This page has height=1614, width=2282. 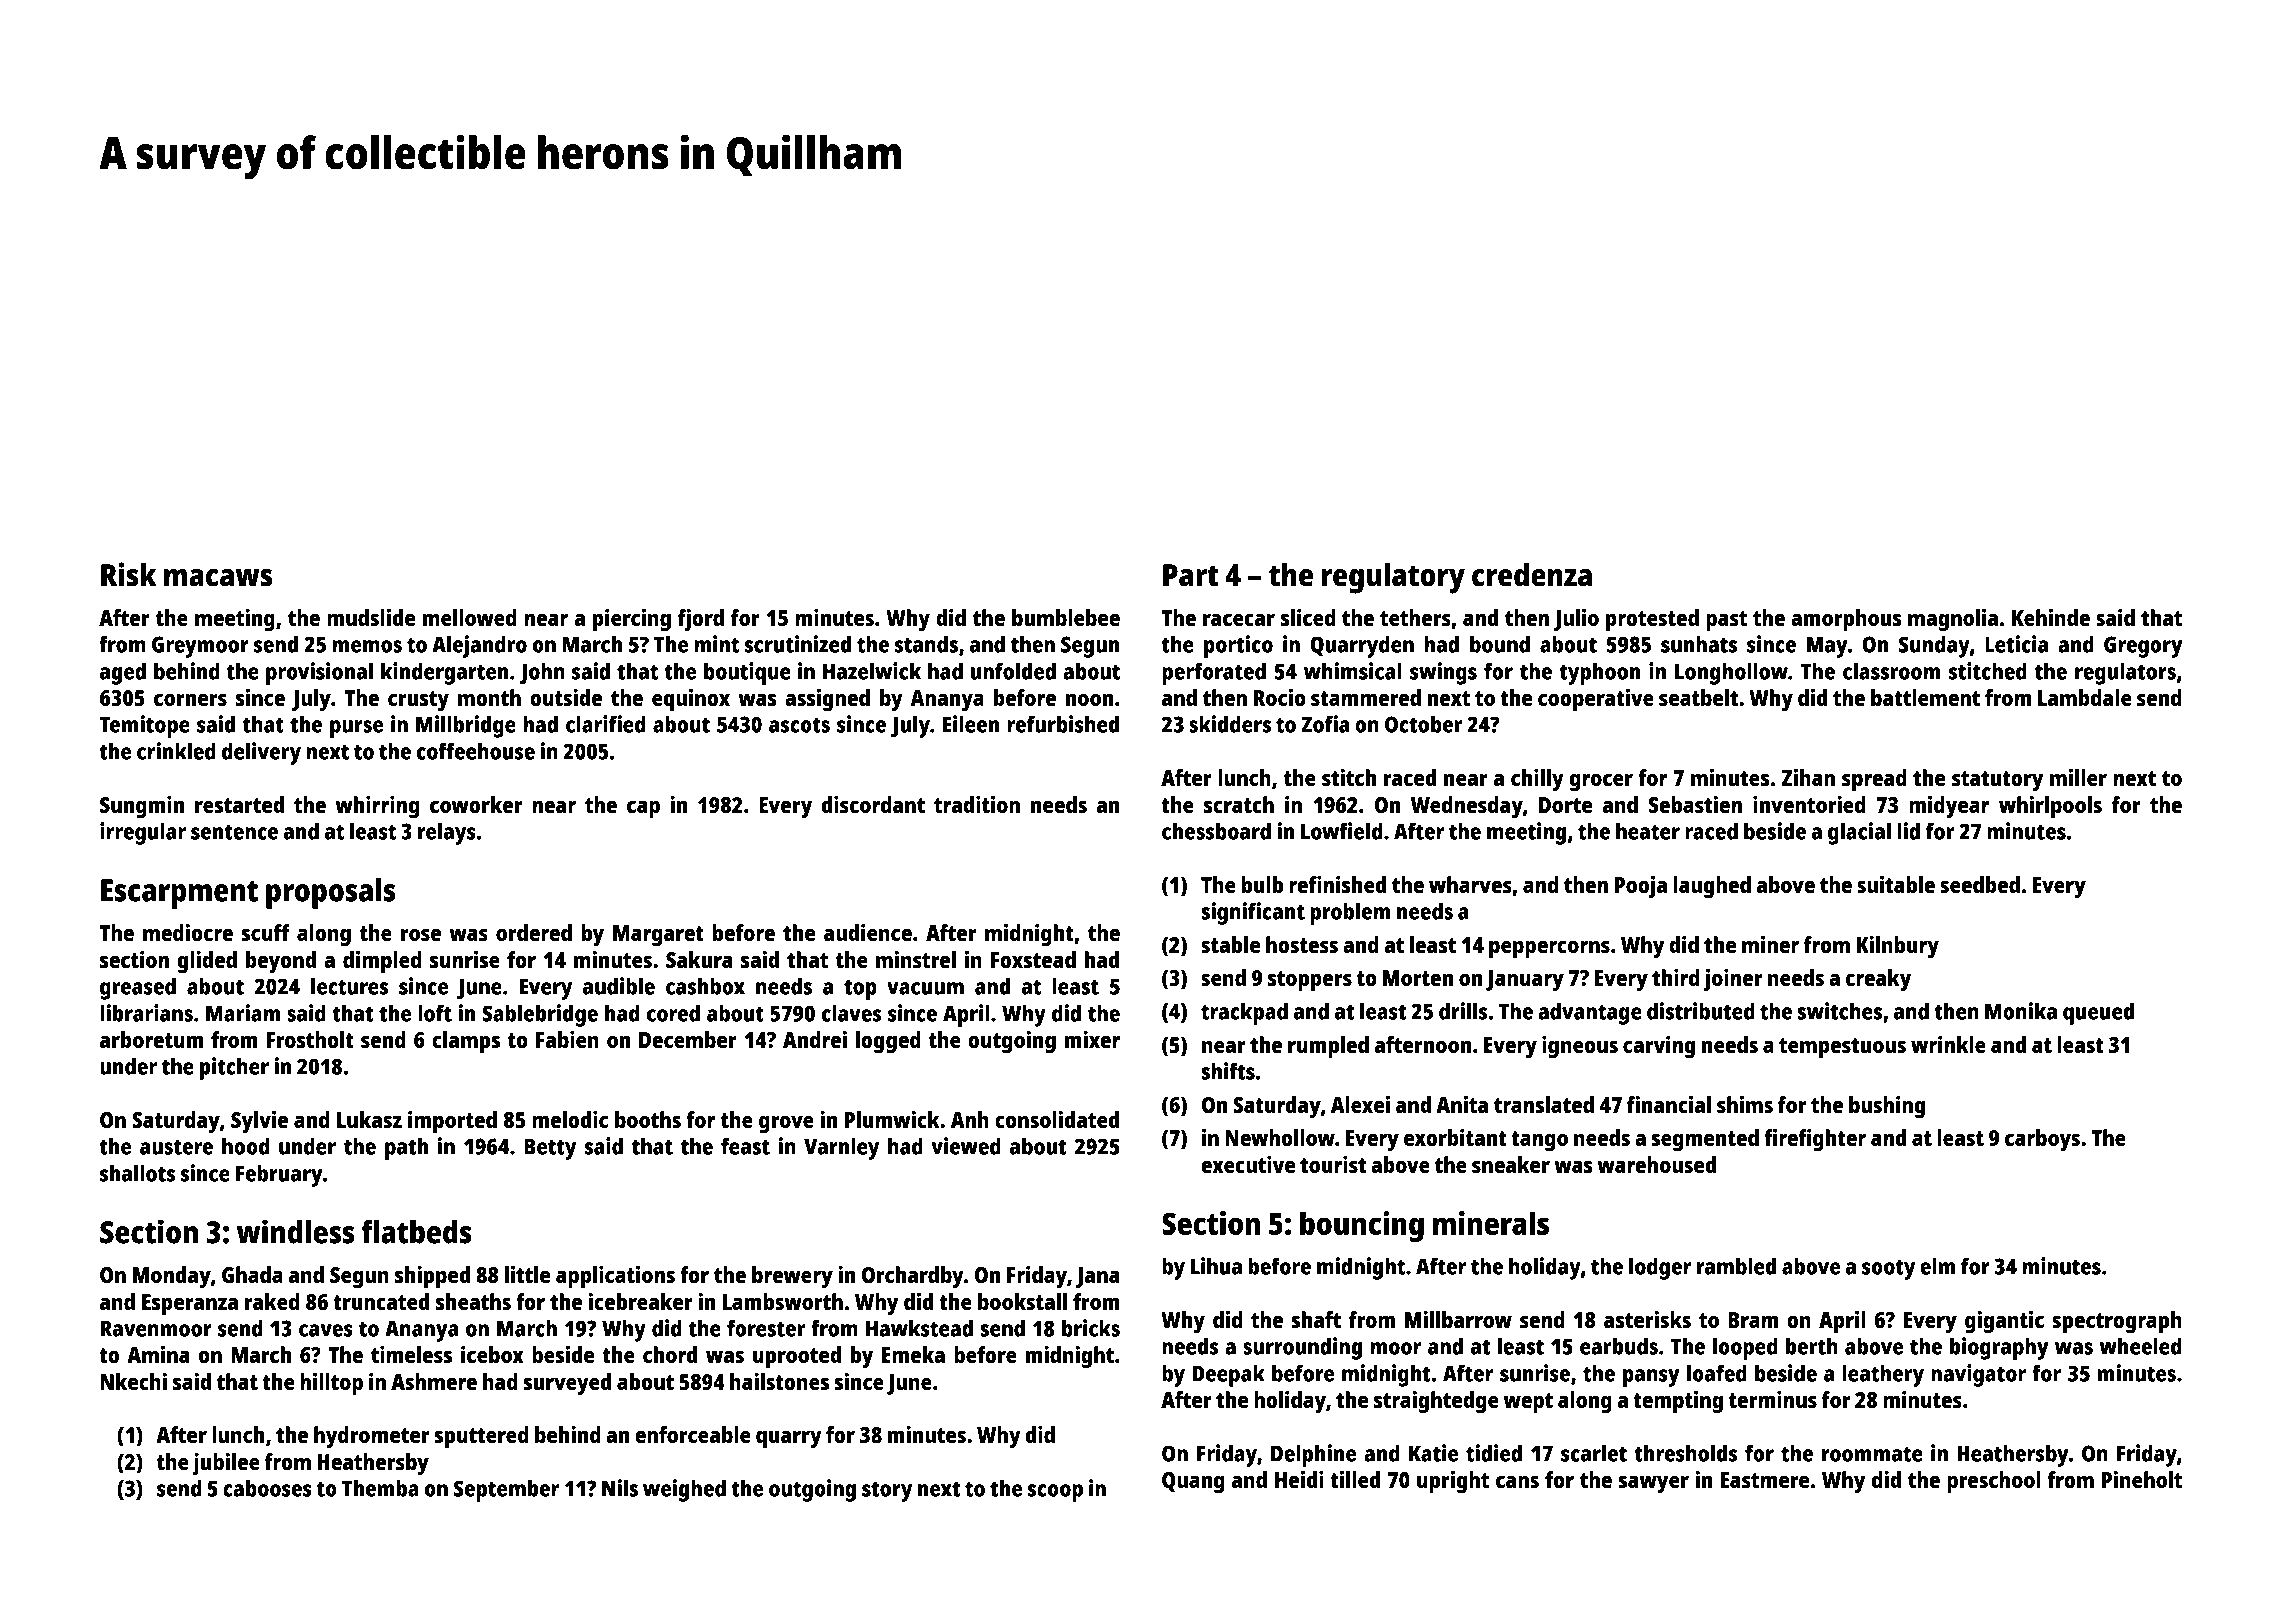 I want to click on flatbeds, so click(x=416, y=1232).
